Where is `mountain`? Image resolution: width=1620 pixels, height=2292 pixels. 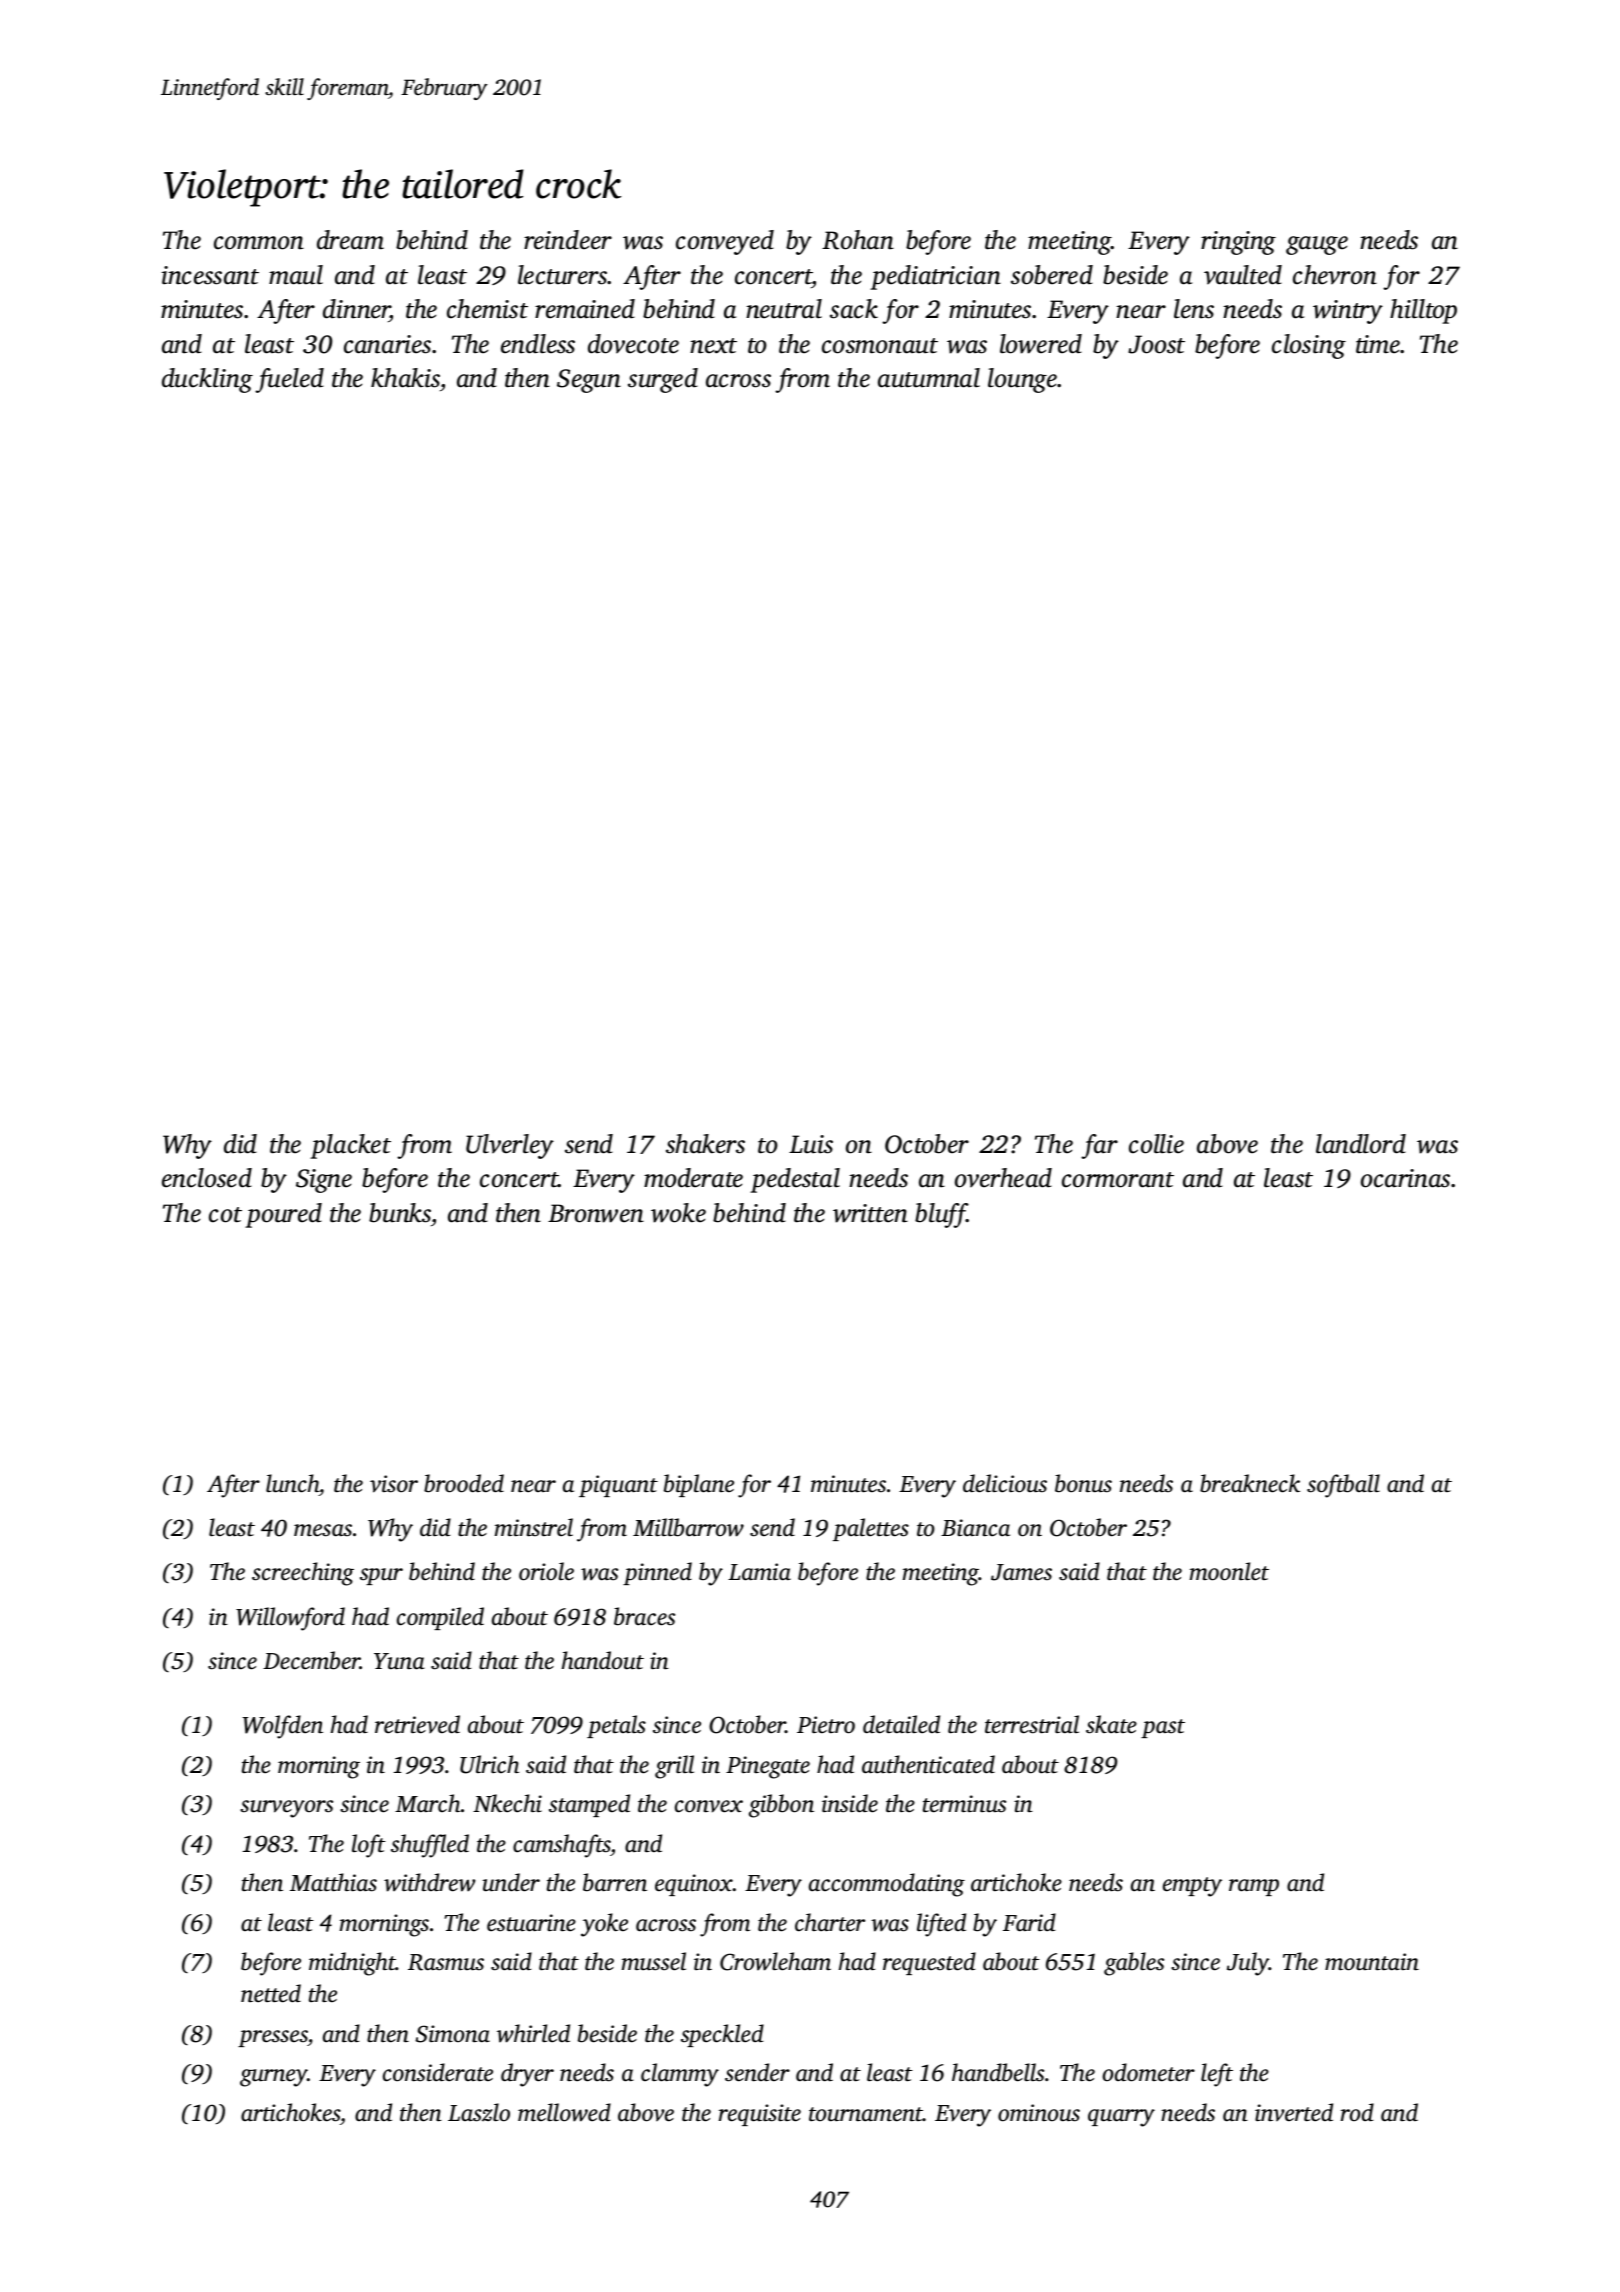
mountain is located at coordinates (1372, 1962).
